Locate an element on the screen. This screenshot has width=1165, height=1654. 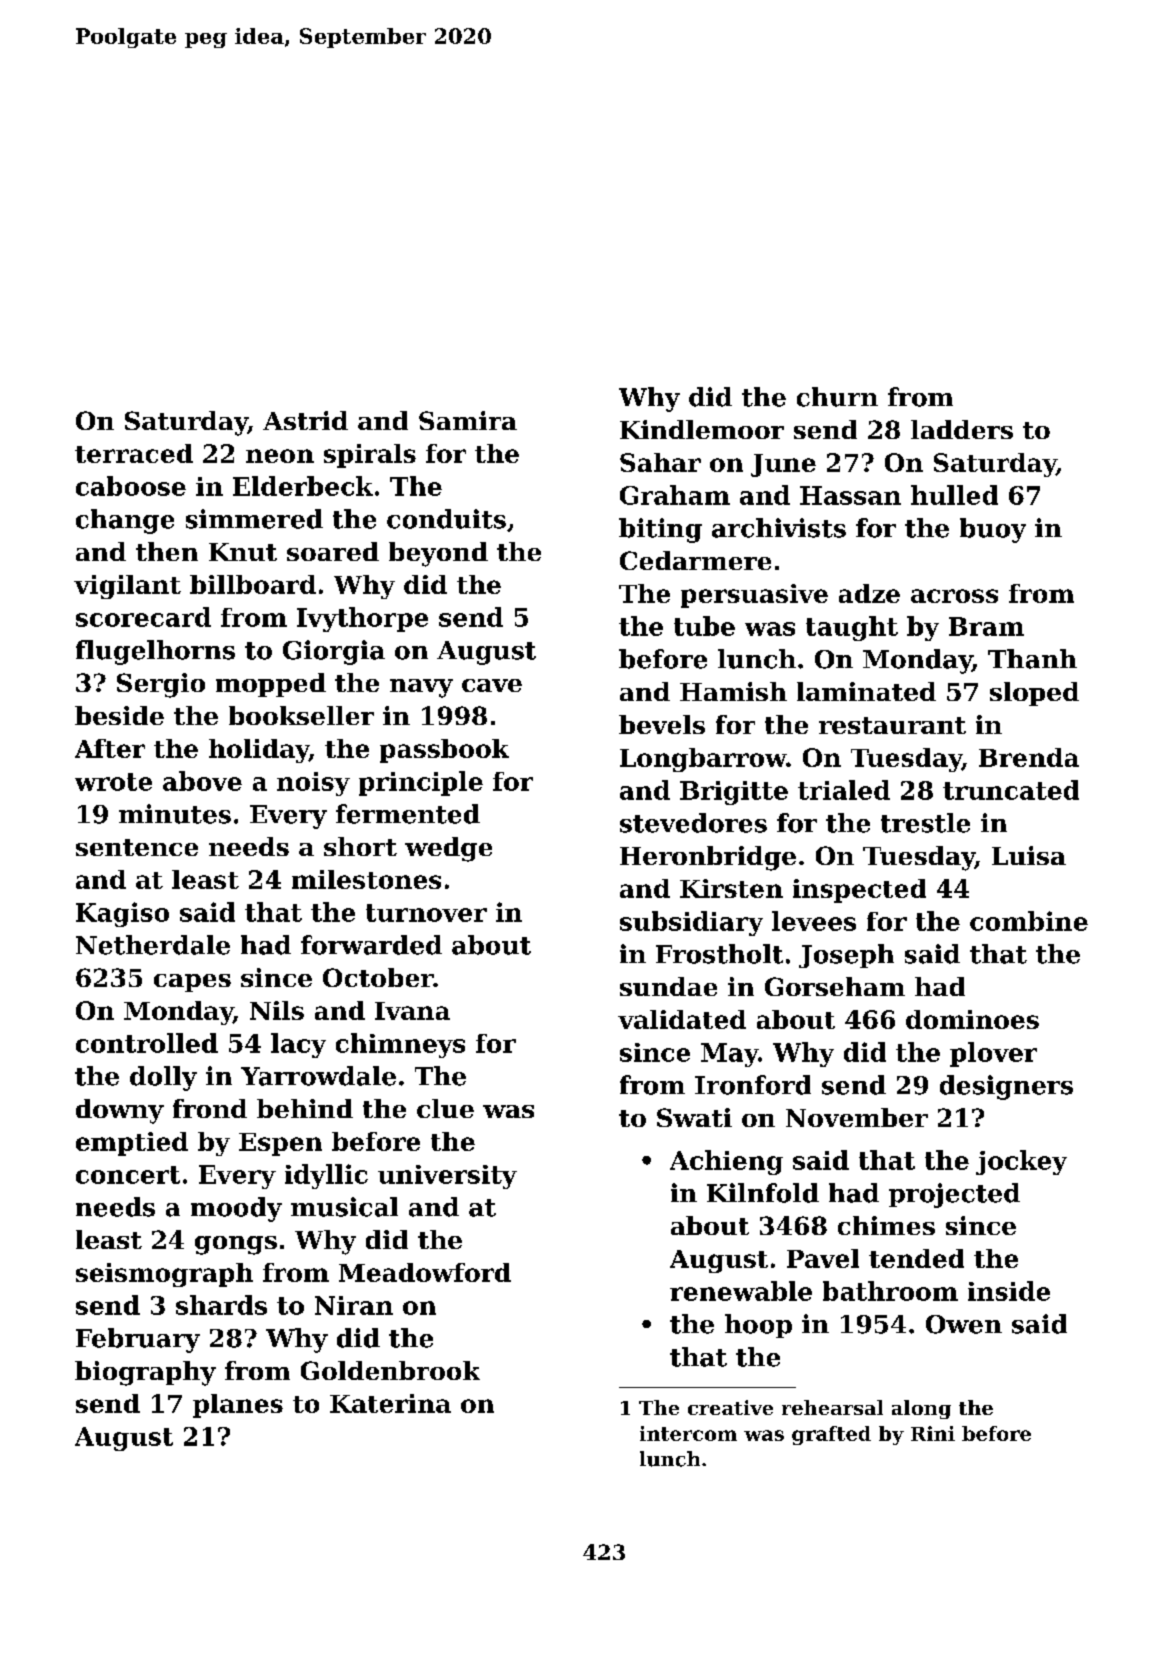
ladders is located at coordinates (962, 429).
